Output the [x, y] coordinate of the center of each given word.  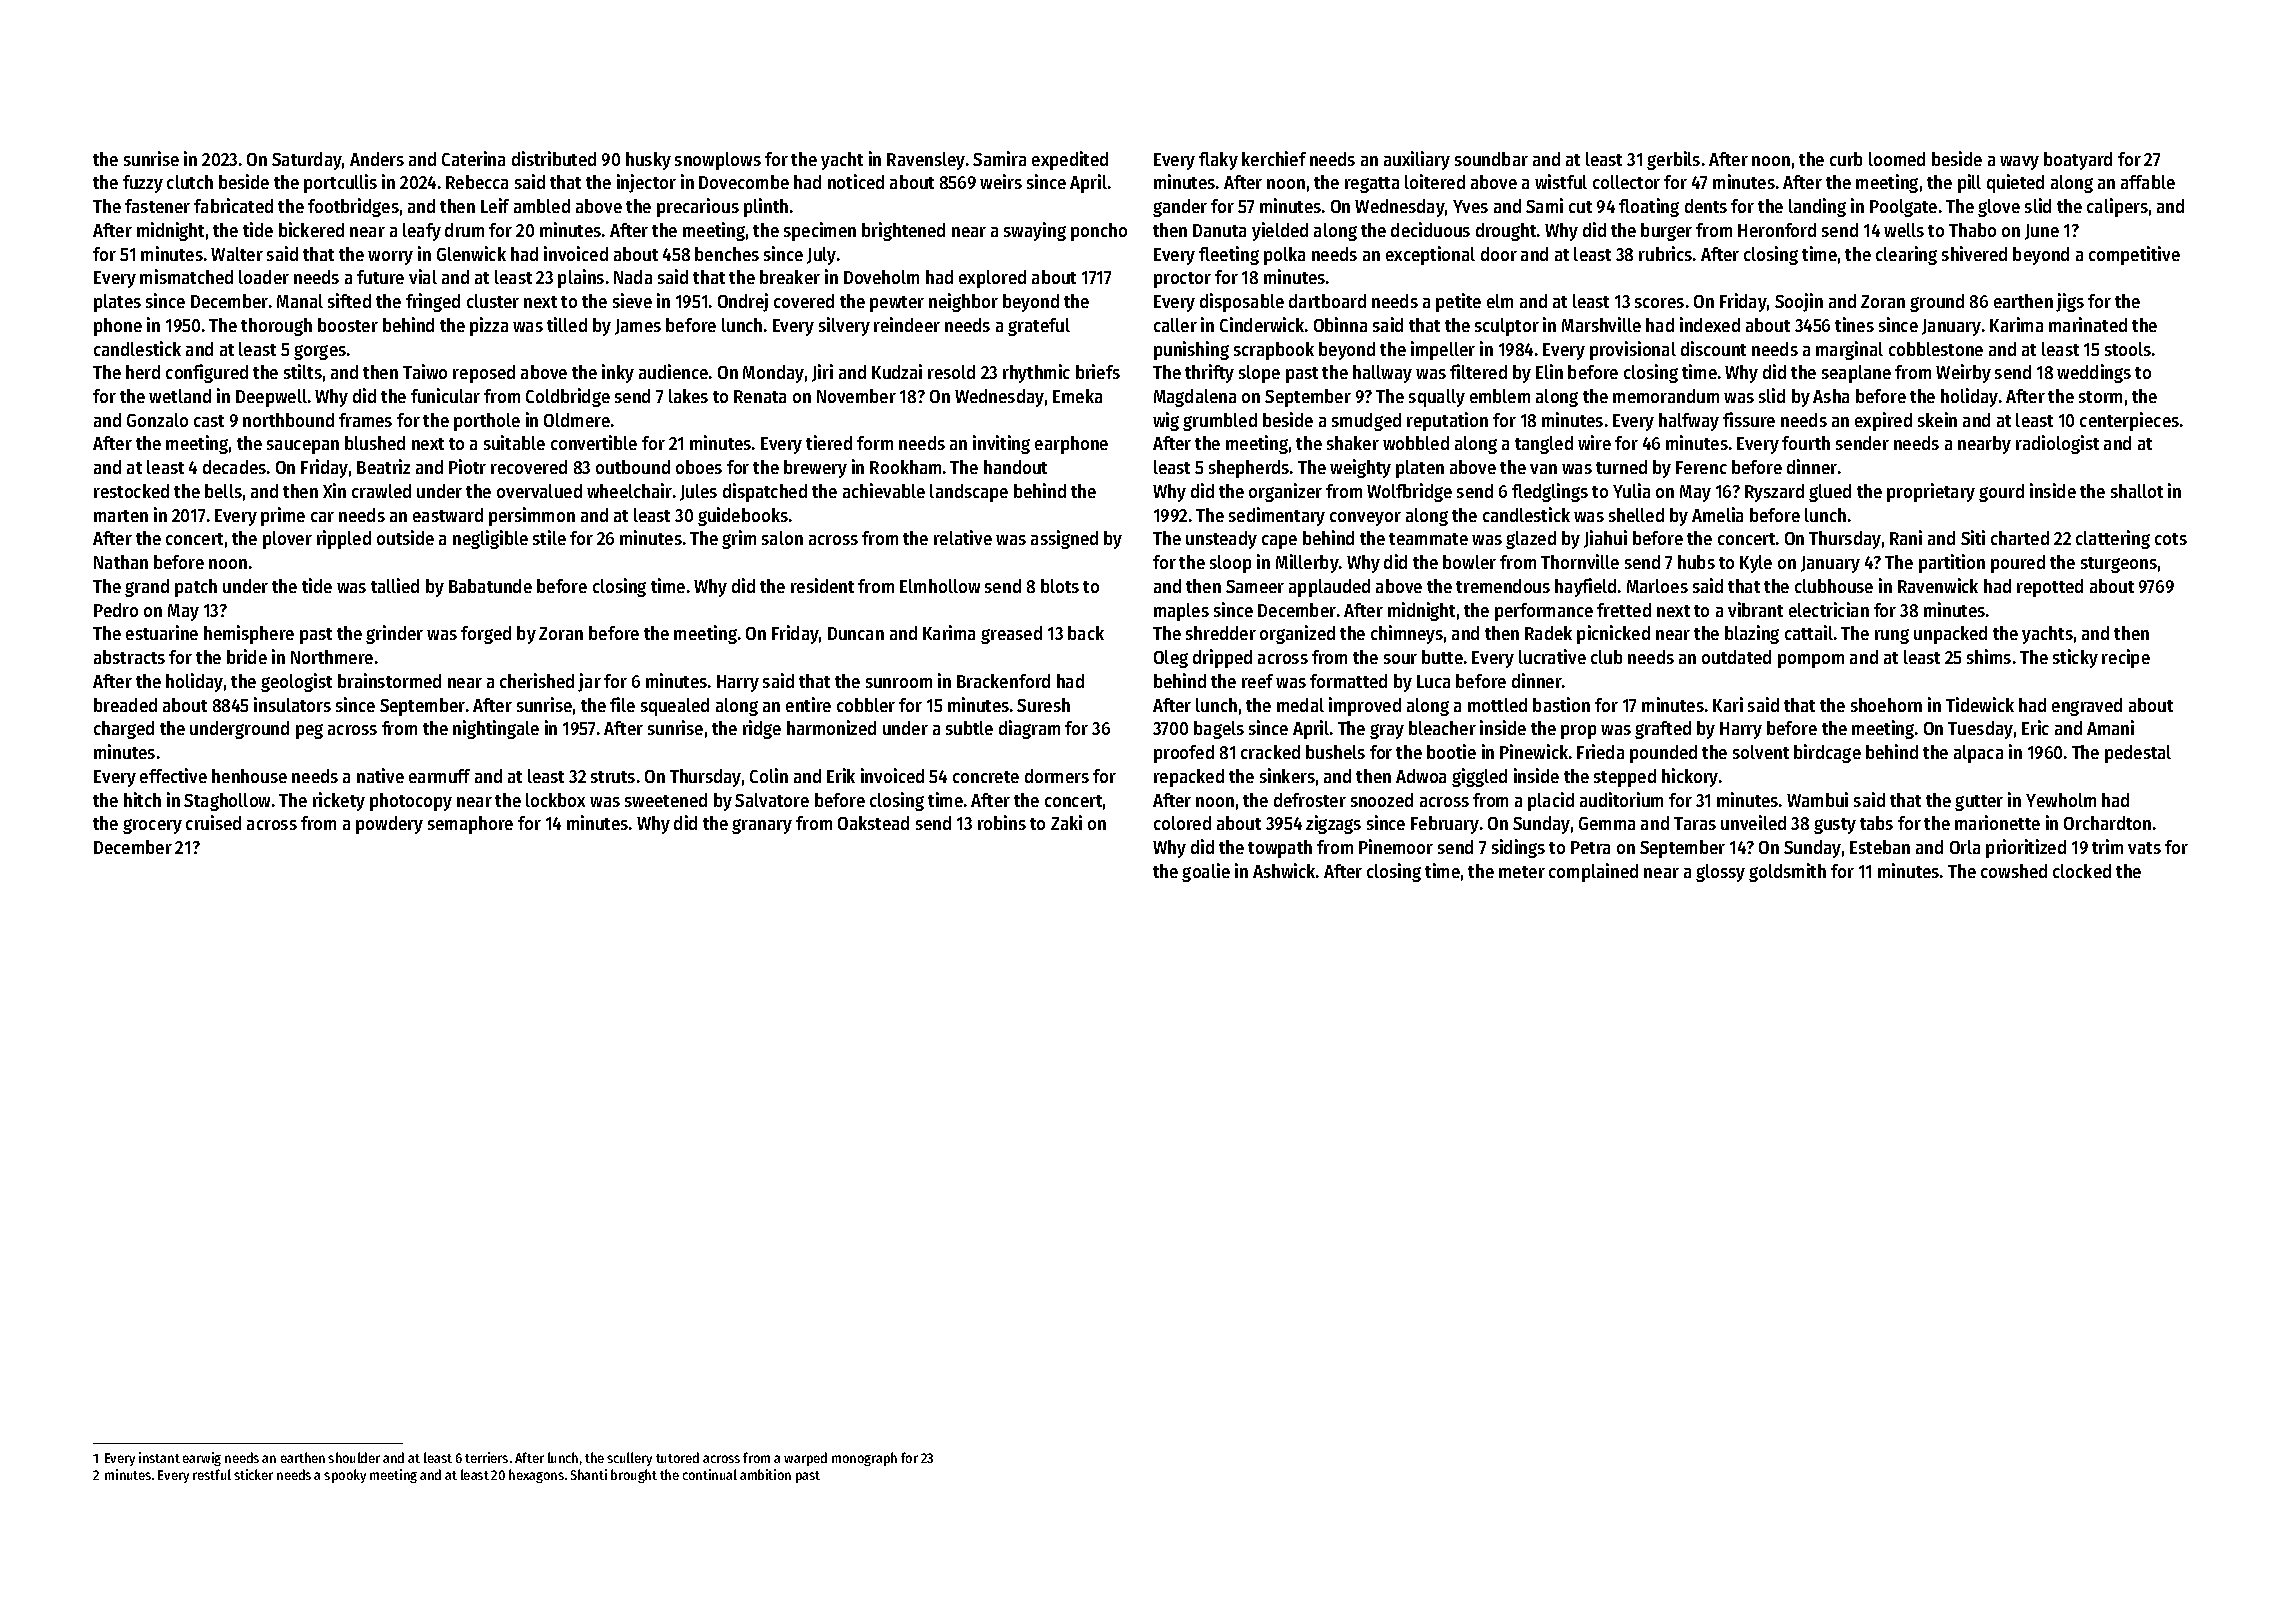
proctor [1182, 280]
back [1086, 633]
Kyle [1756, 564]
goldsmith [1787, 872]
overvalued [539, 491]
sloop [1230, 564]
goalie [1206, 872]
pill [1969, 183]
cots [2171, 539]
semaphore [470, 825]
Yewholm [2061, 800]
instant [159, 1457]
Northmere [332, 657]
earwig [202, 1459]
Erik [841, 775]
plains [581, 278]
